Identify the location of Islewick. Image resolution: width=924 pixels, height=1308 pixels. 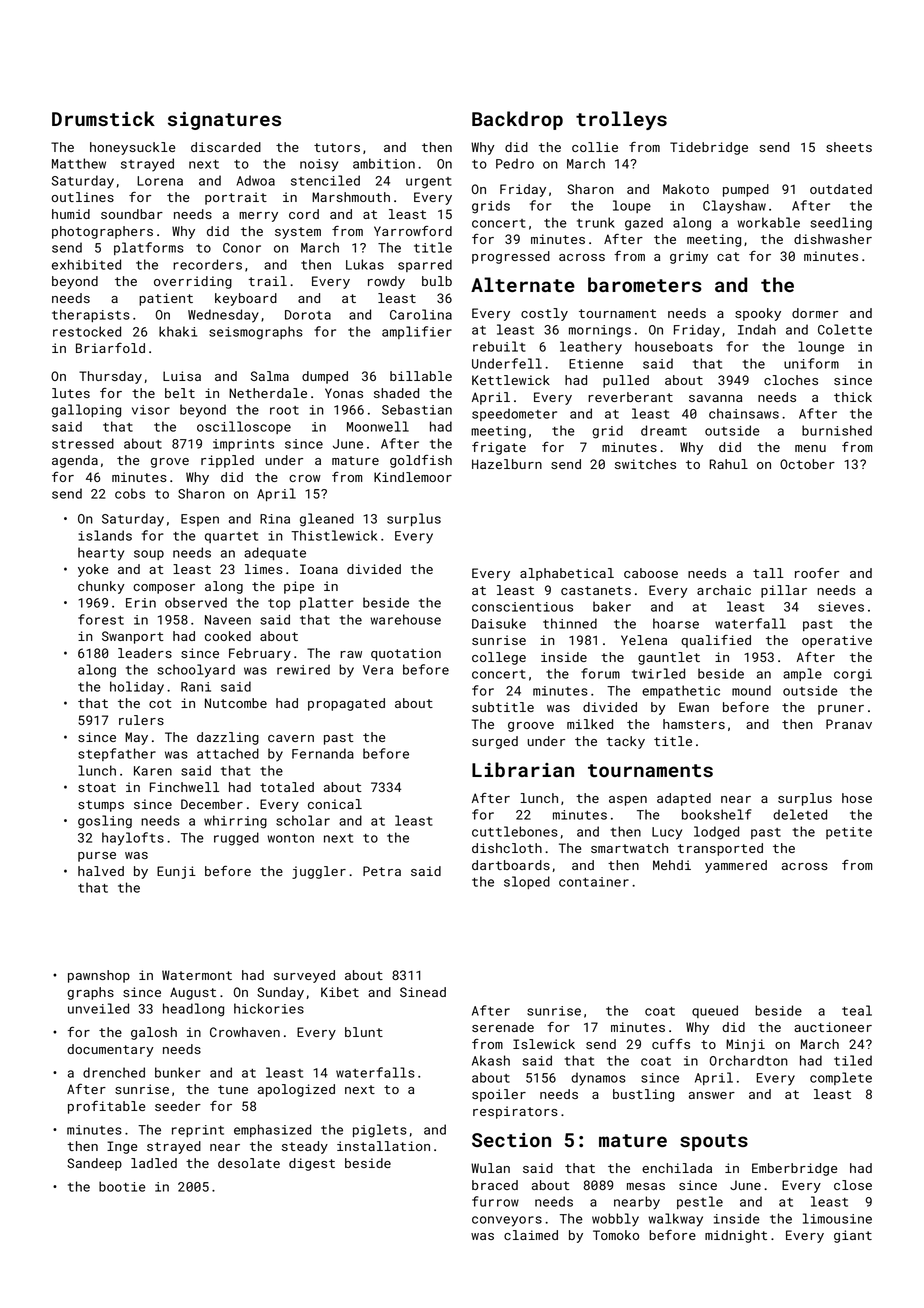
(544, 1044).
